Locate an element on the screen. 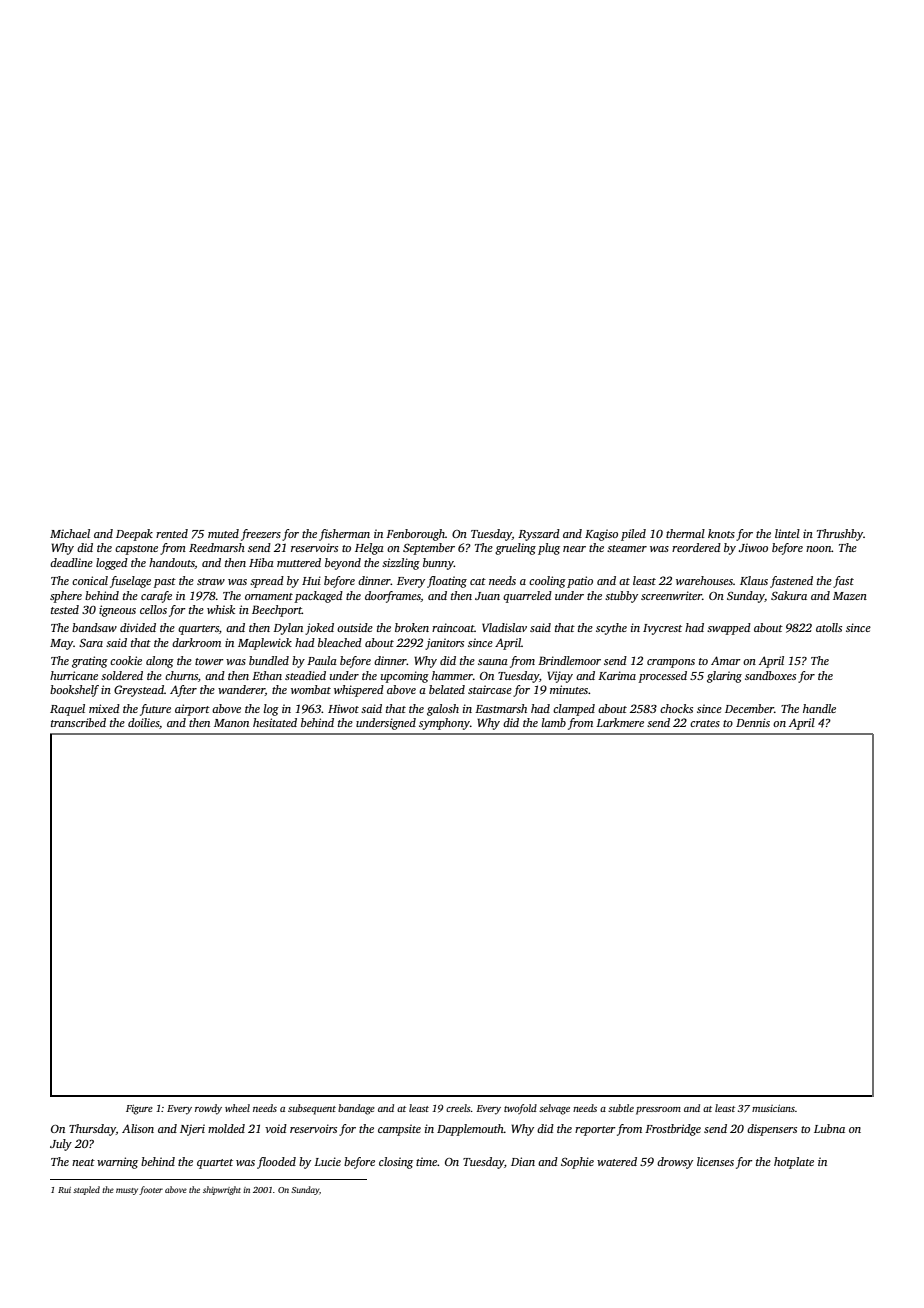 This screenshot has width=924, height=1308. Figure is located at coordinates (139, 1110).
